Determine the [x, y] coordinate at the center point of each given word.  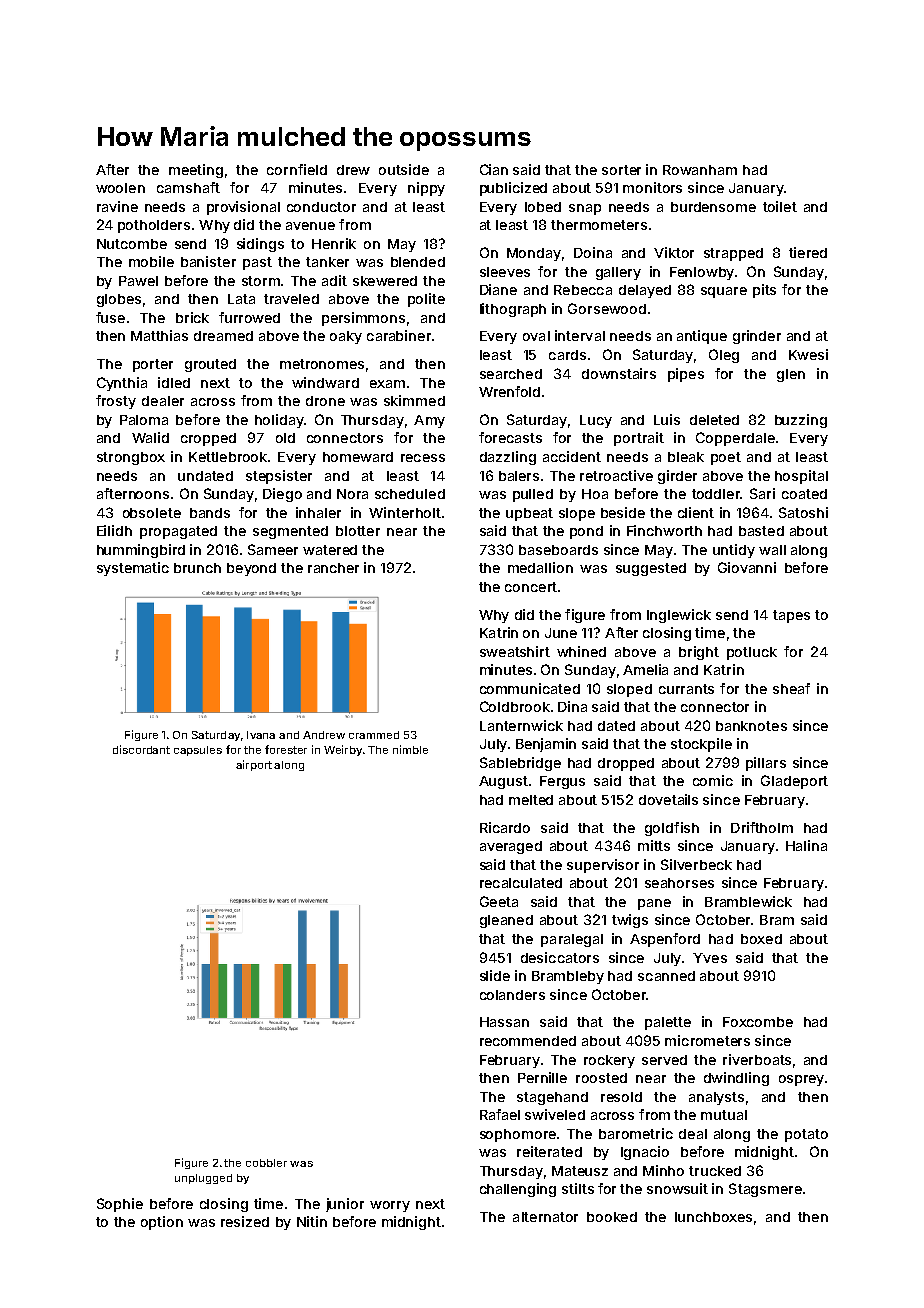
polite [426, 300]
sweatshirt [515, 651]
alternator [545, 1217]
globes [119, 300]
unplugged [203, 1179]
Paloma [144, 420]
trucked [715, 1171]
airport [254, 765]
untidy [734, 551]
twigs [630, 921]
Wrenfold [509, 391]
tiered [808, 252]
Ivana [261, 735]
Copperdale [735, 439]
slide [495, 975]
